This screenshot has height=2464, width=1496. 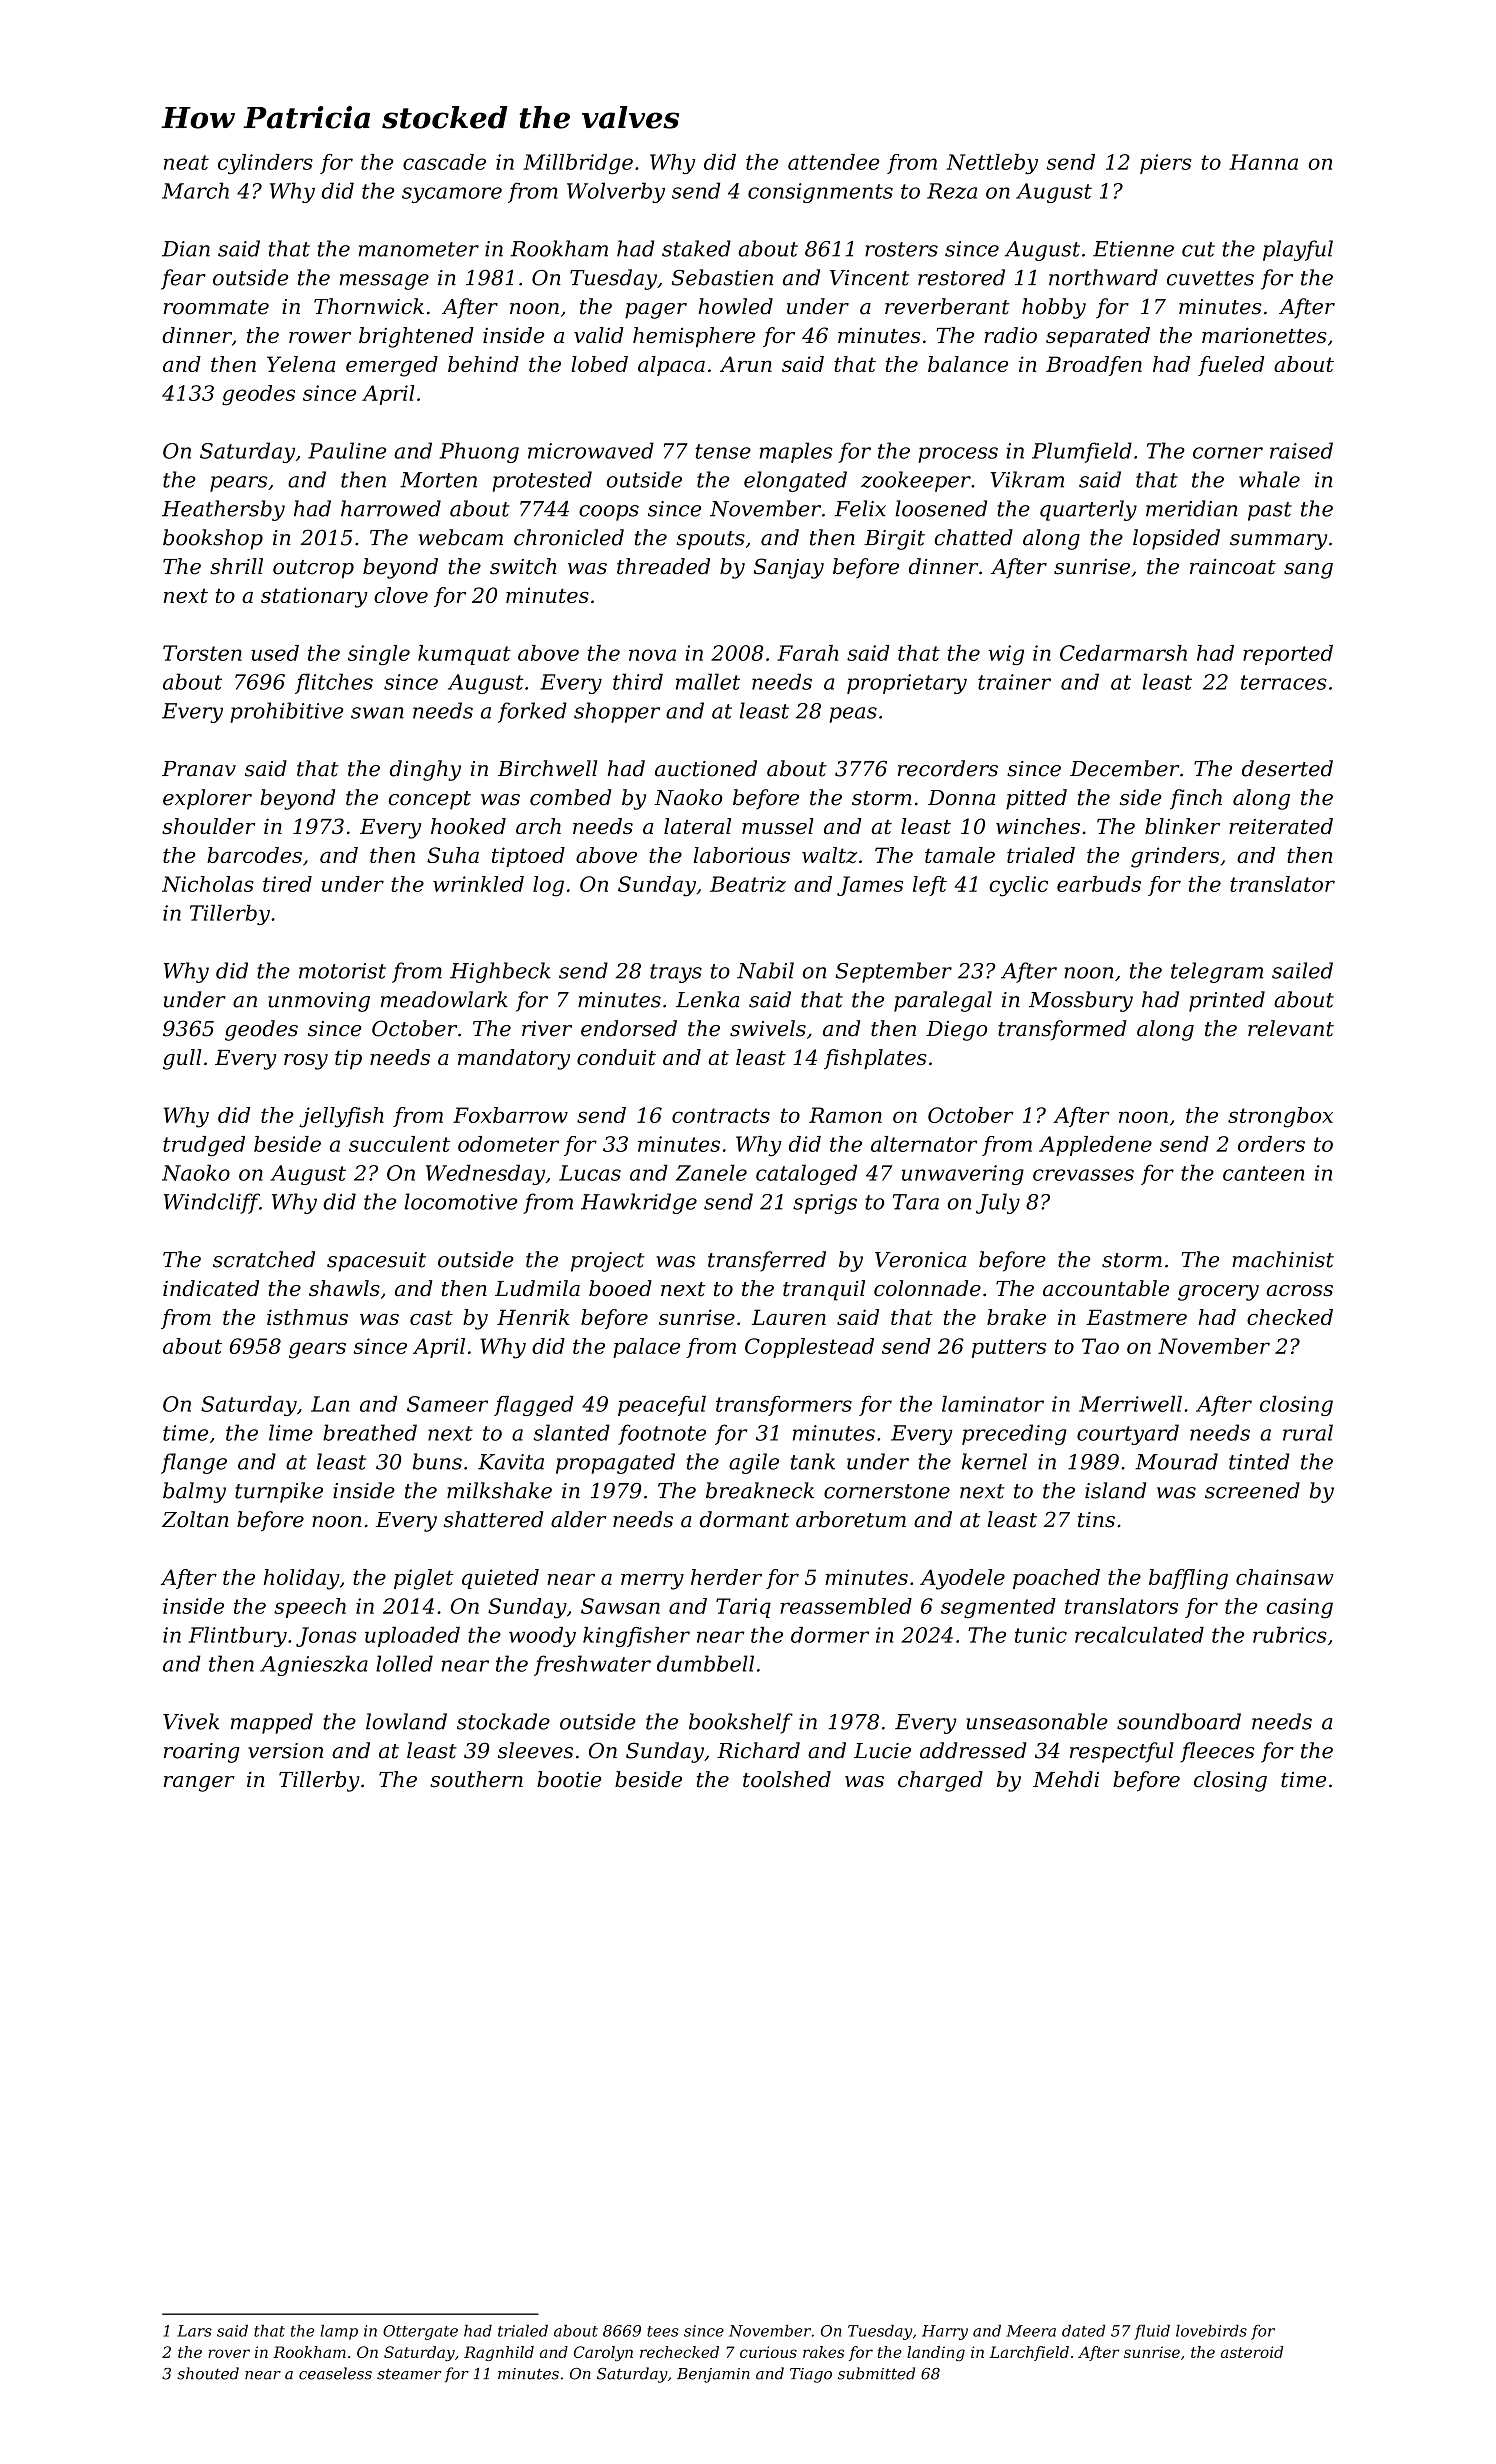 What do you see at coordinates (483, 364) in the screenshot?
I see `behind` at bounding box center [483, 364].
